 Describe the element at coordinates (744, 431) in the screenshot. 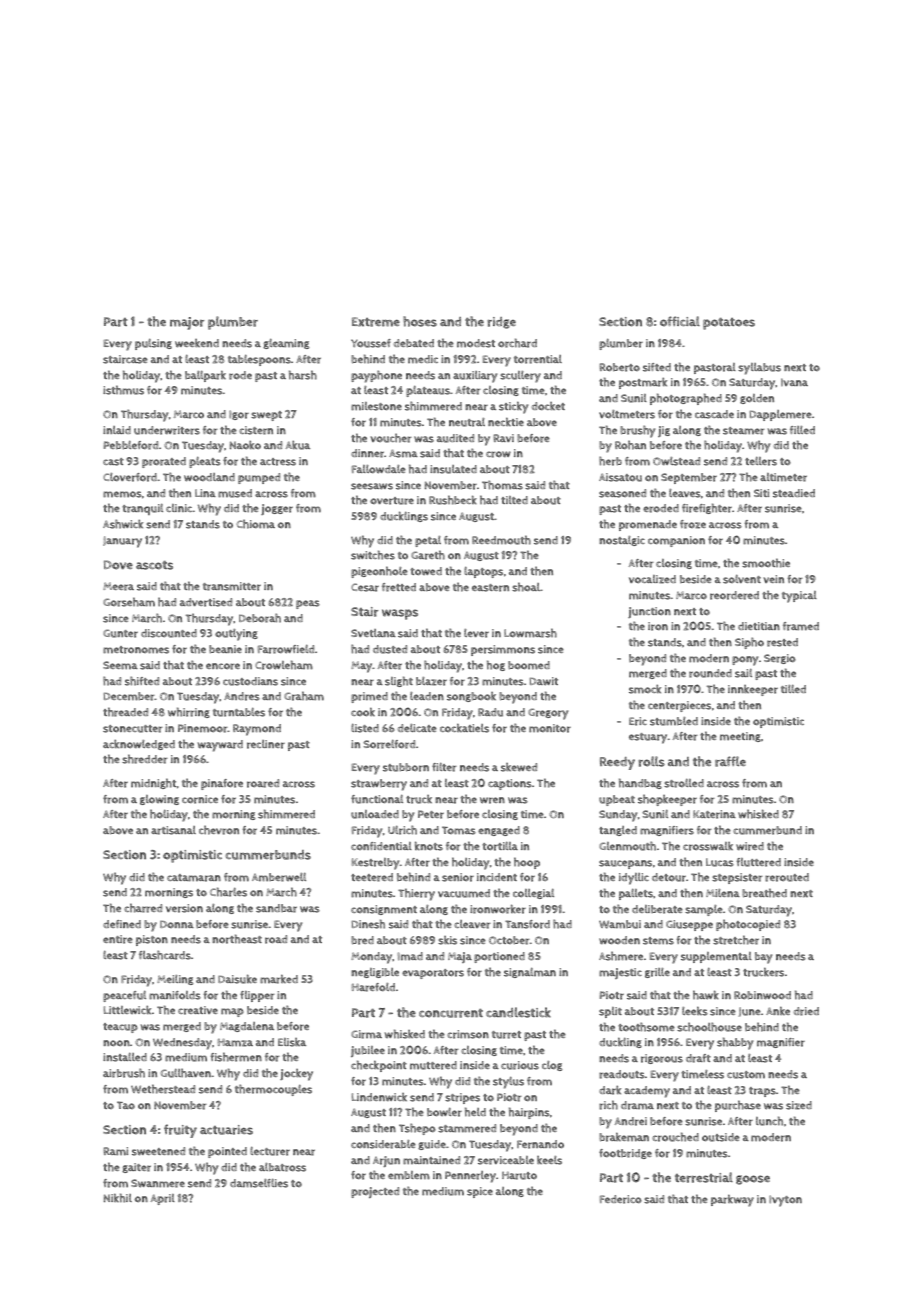

I see `steamer` at that location.
